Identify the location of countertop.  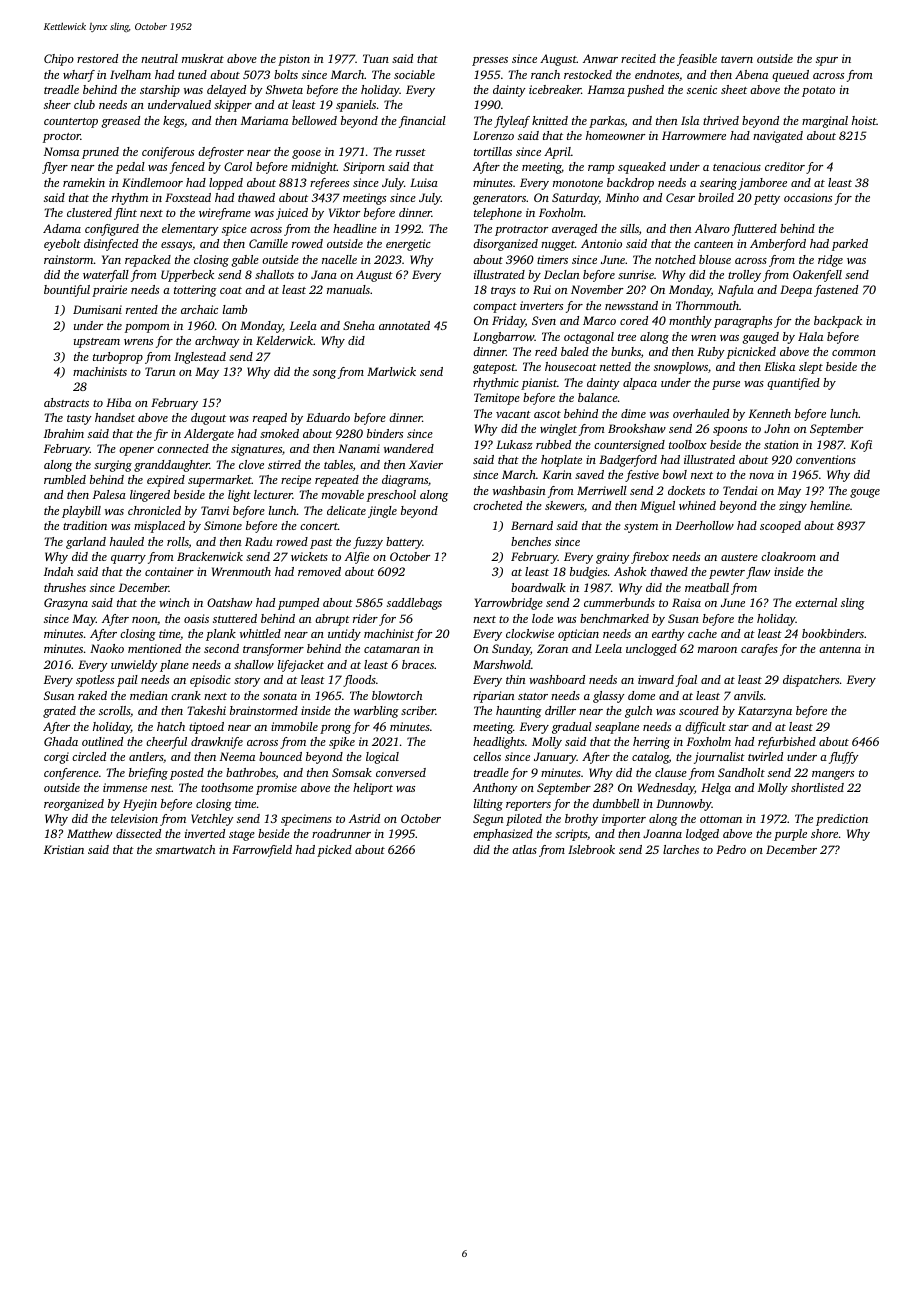
(71, 123).
